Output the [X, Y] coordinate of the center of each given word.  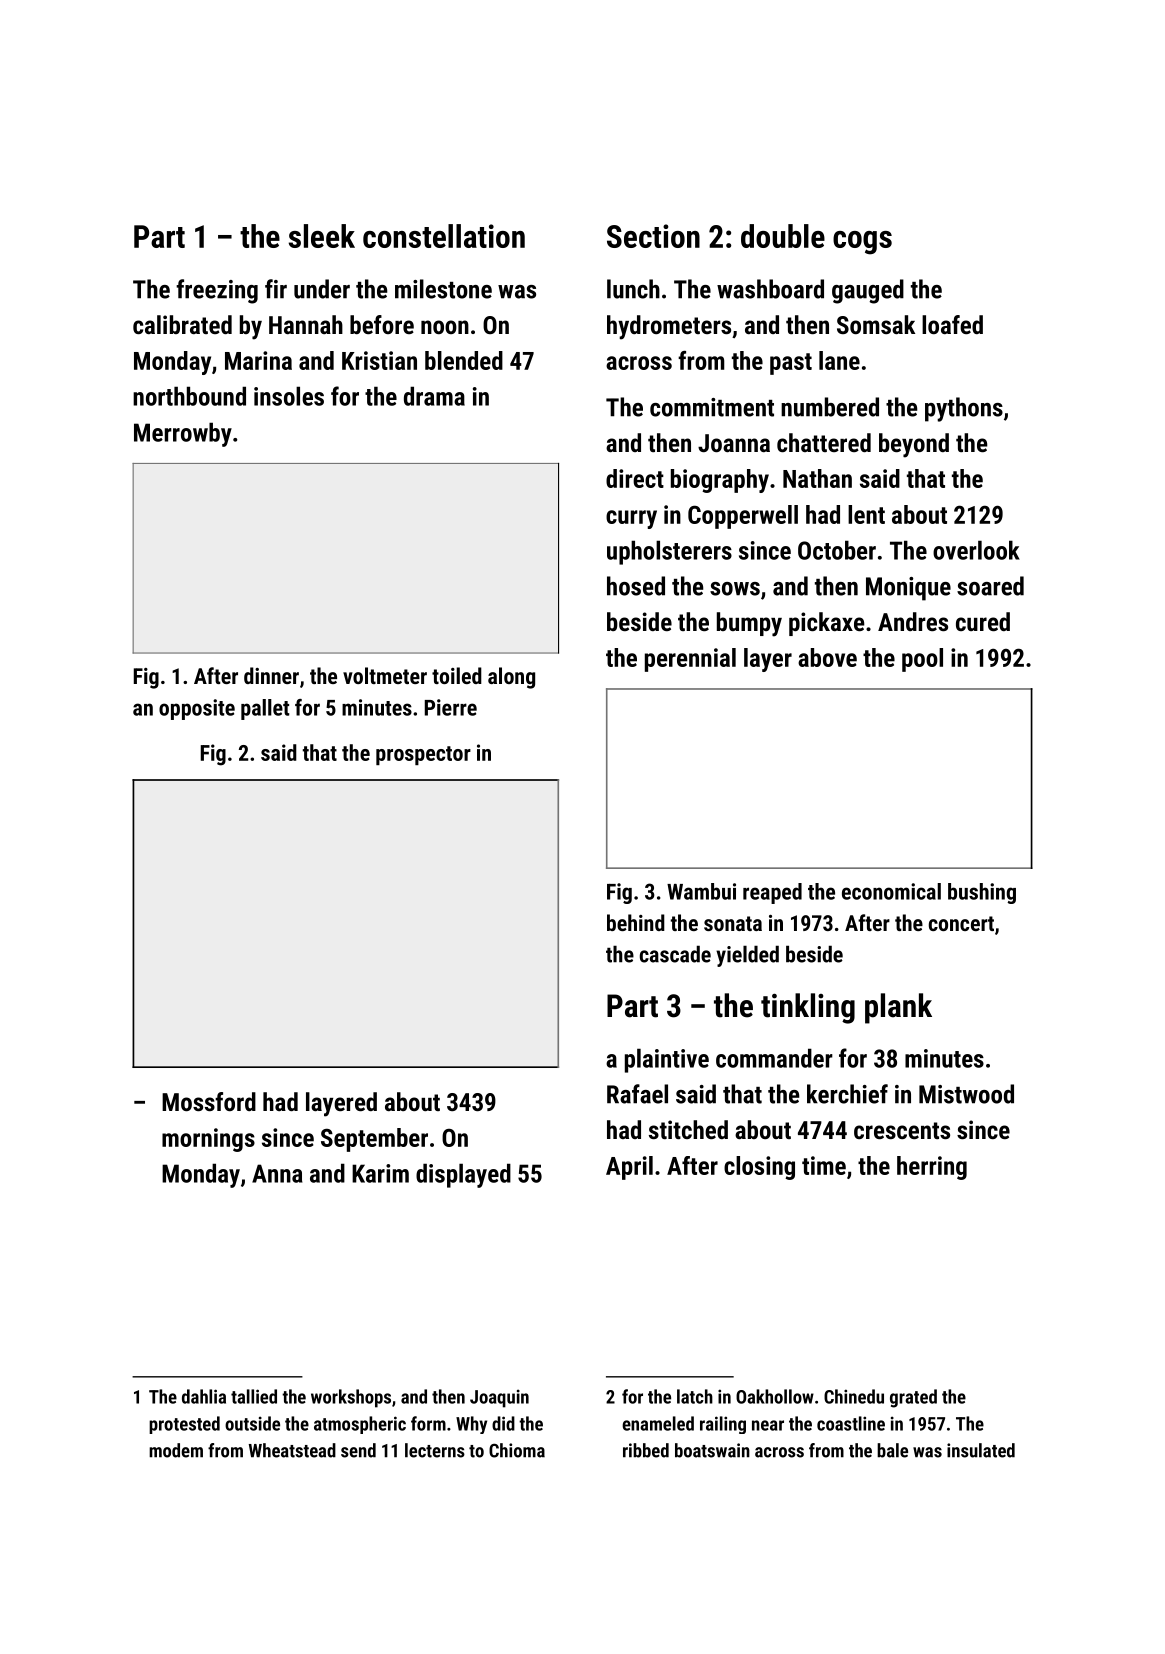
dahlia [204, 1396]
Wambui [701, 891]
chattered [824, 442]
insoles [289, 396]
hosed [636, 586]
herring [932, 1168]
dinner [271, 675]
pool [922, 660]
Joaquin [499, 1398]
